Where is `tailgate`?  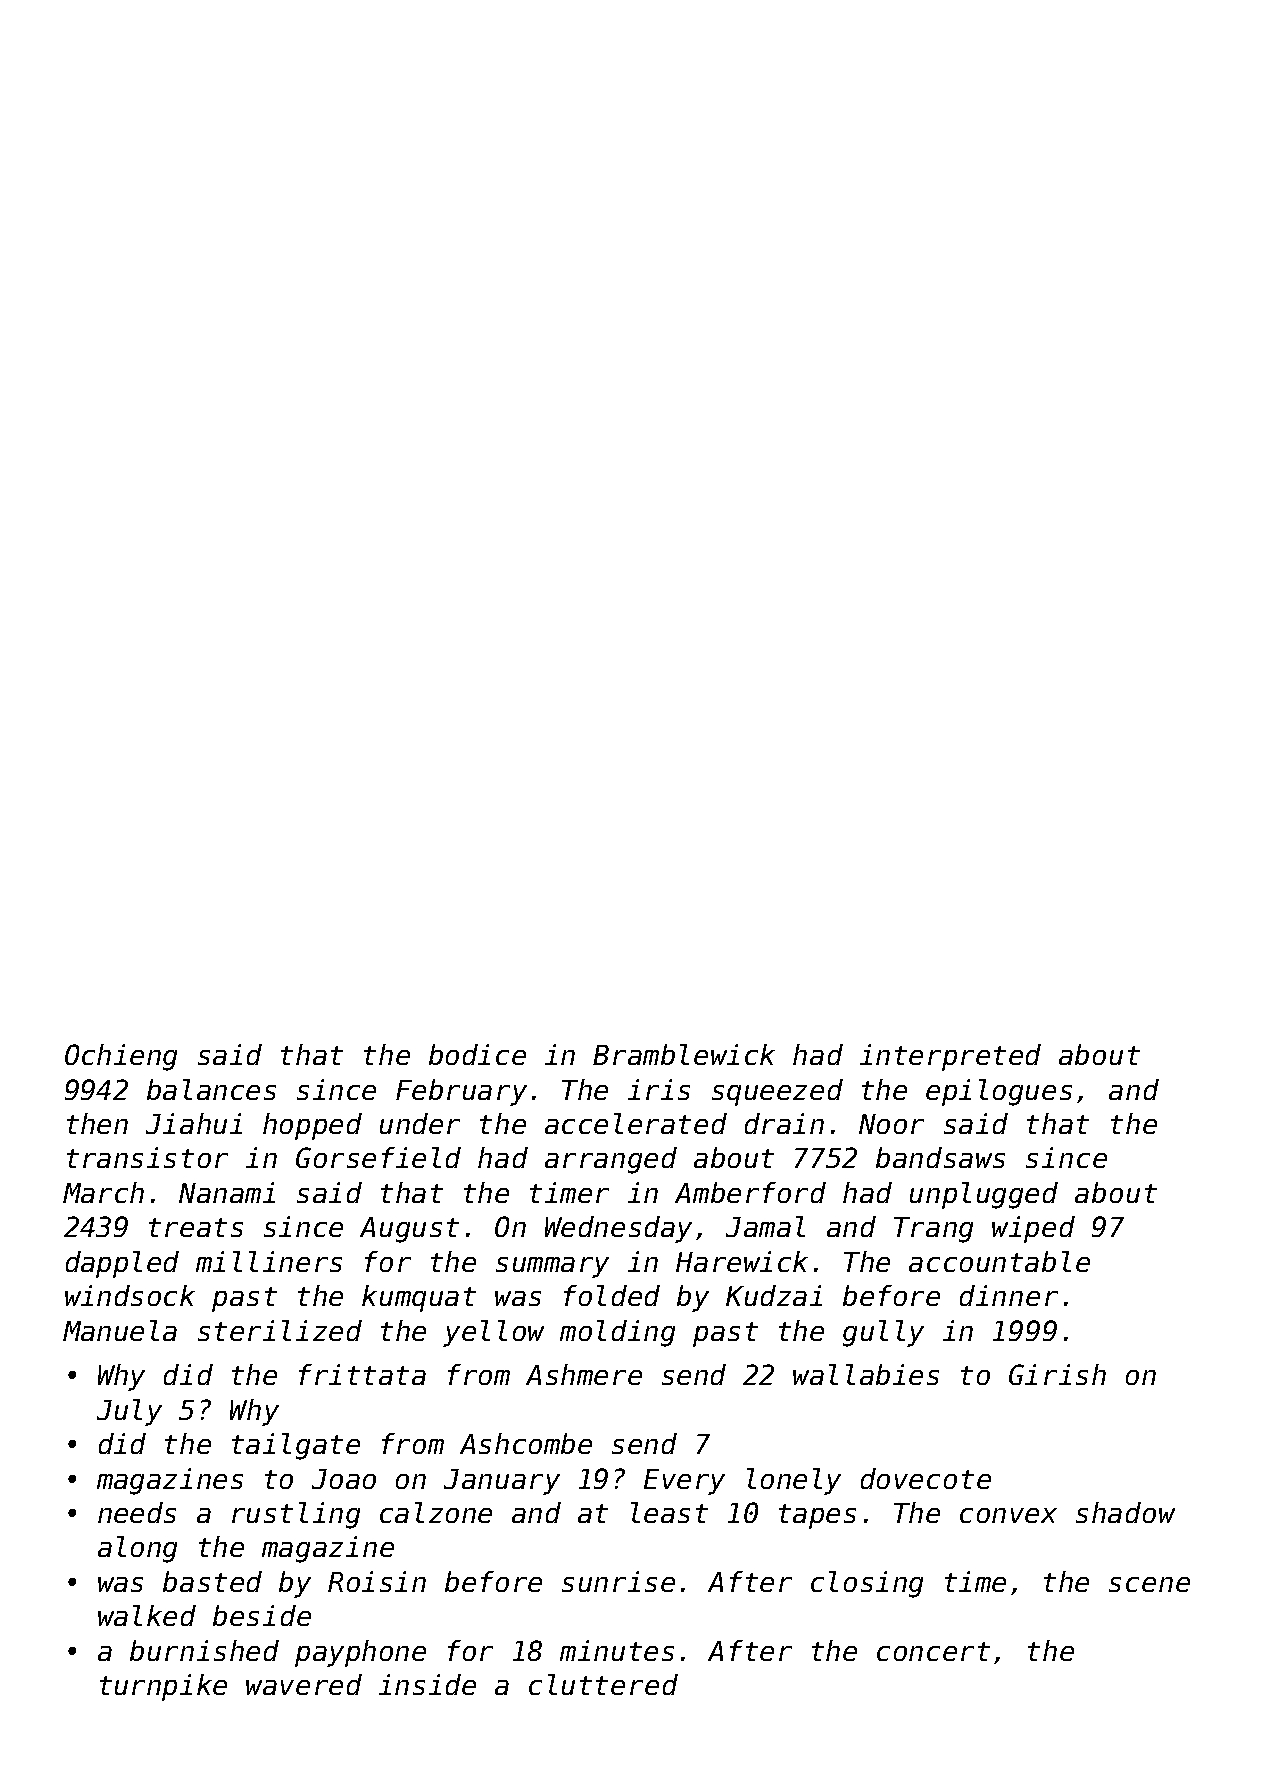 tailgate is located at coordinates (296, 1446).
